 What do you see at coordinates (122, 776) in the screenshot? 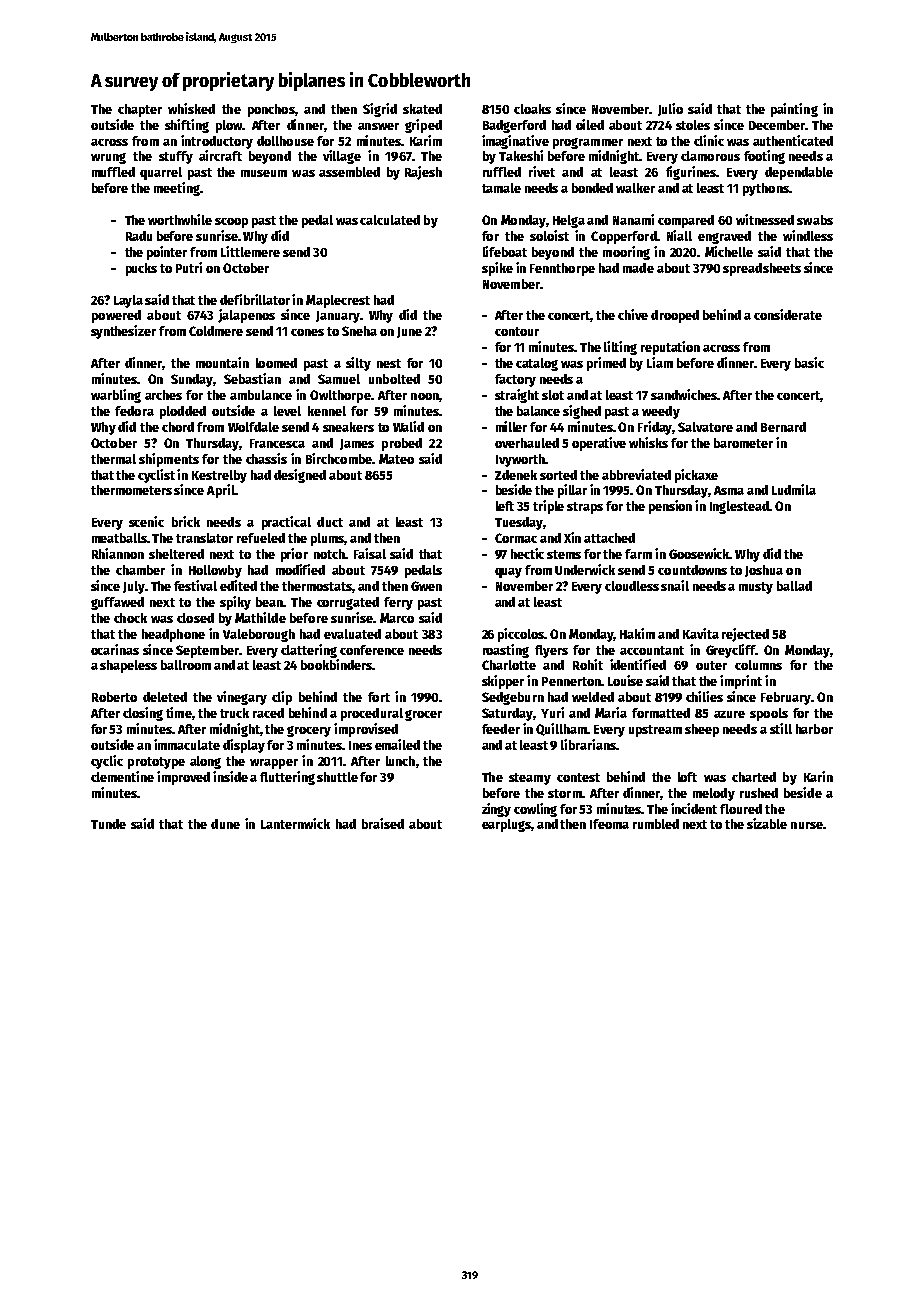
I see `clementine` at bounding box center [122, 776].
